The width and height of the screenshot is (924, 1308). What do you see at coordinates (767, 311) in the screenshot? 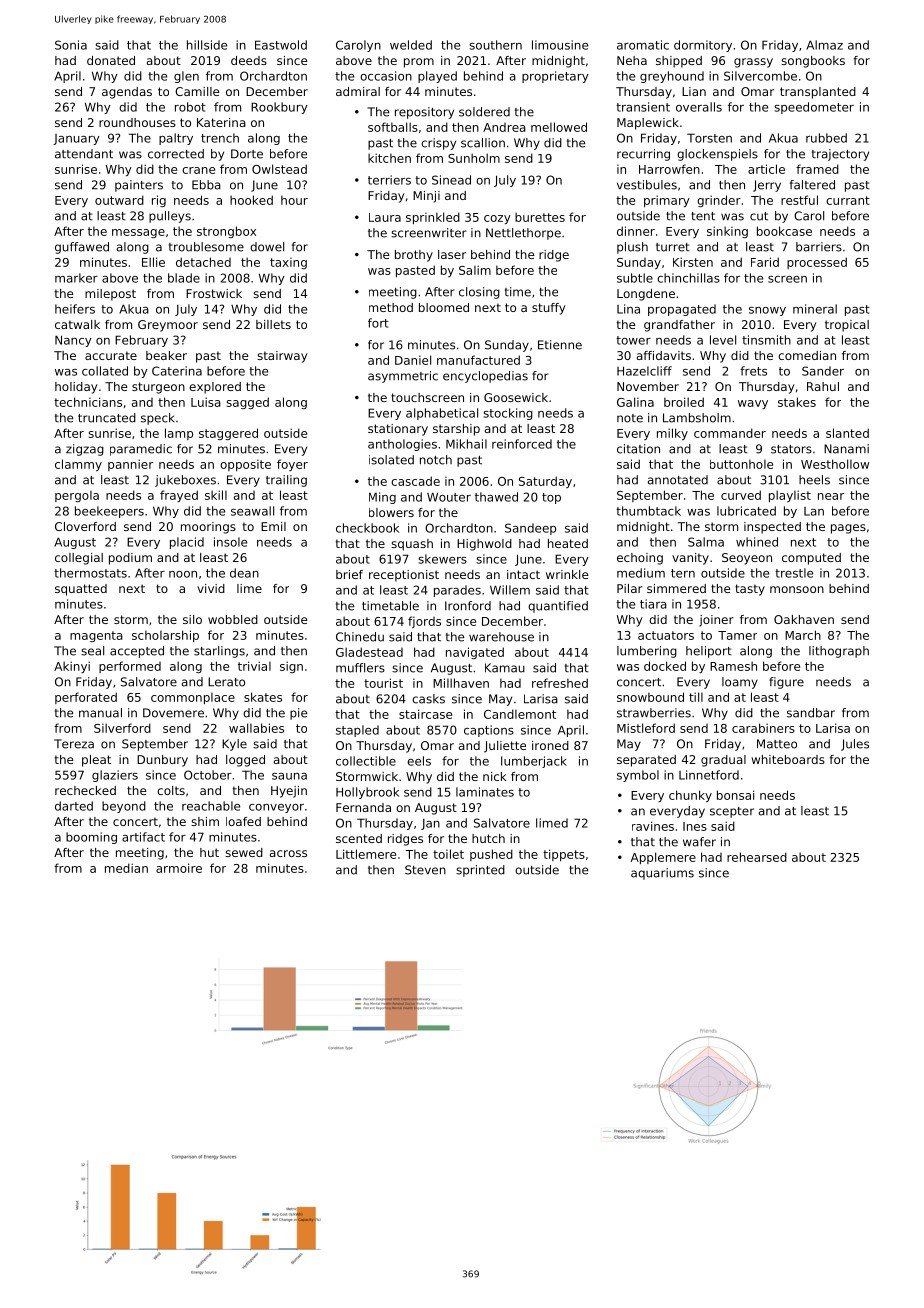
I see `snowy` at bounding box center [767, 311].
